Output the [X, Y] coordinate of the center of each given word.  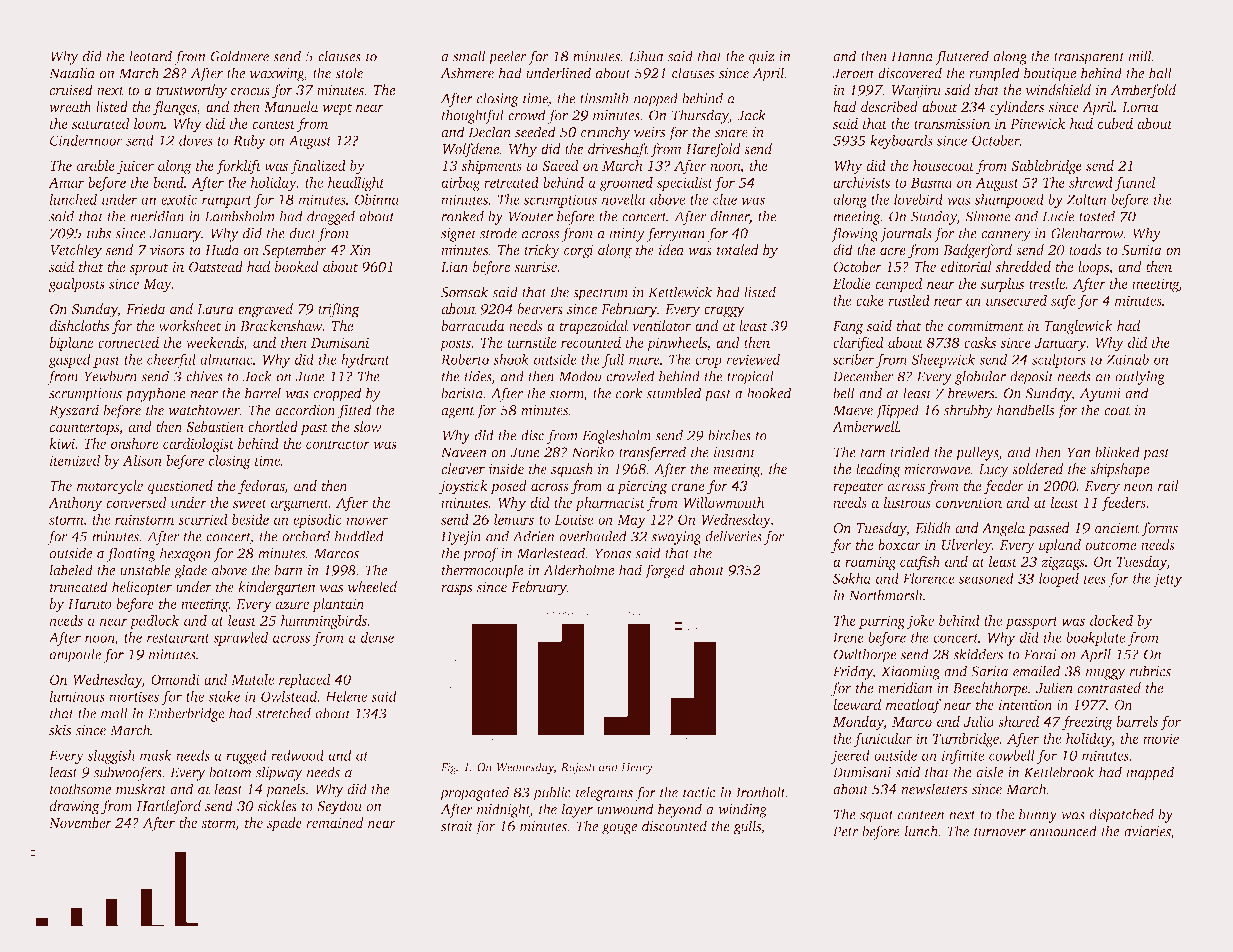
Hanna [912, 56]
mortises [134, 696]
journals [906, 234]
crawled [630, 376]
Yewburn [111, 376]
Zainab [1127, 359]
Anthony [75, 504]
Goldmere [239, 56]
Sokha [852, 578]
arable [96, 165]
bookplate [1095, 638]
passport [1031, 623]
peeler [507, 57]
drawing [74, 807]
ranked [462, 216]
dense [377, 637]
